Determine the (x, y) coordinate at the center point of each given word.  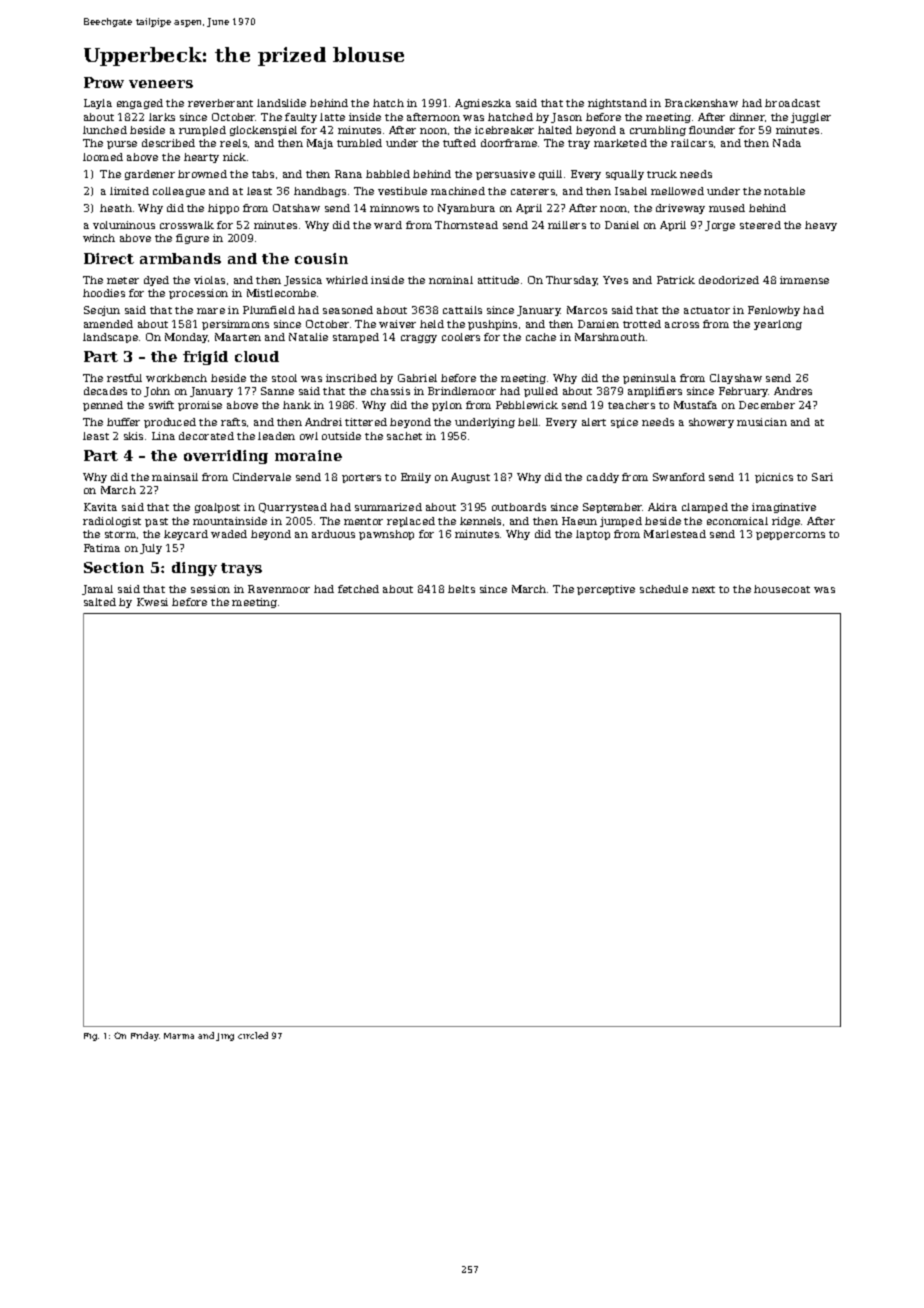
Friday (145, 1036)
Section (114, 567)
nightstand (617, 104)
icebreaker (504, 130)
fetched (358, 589)
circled (253, 1035)
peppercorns (790, 536)
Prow (104, 82)
